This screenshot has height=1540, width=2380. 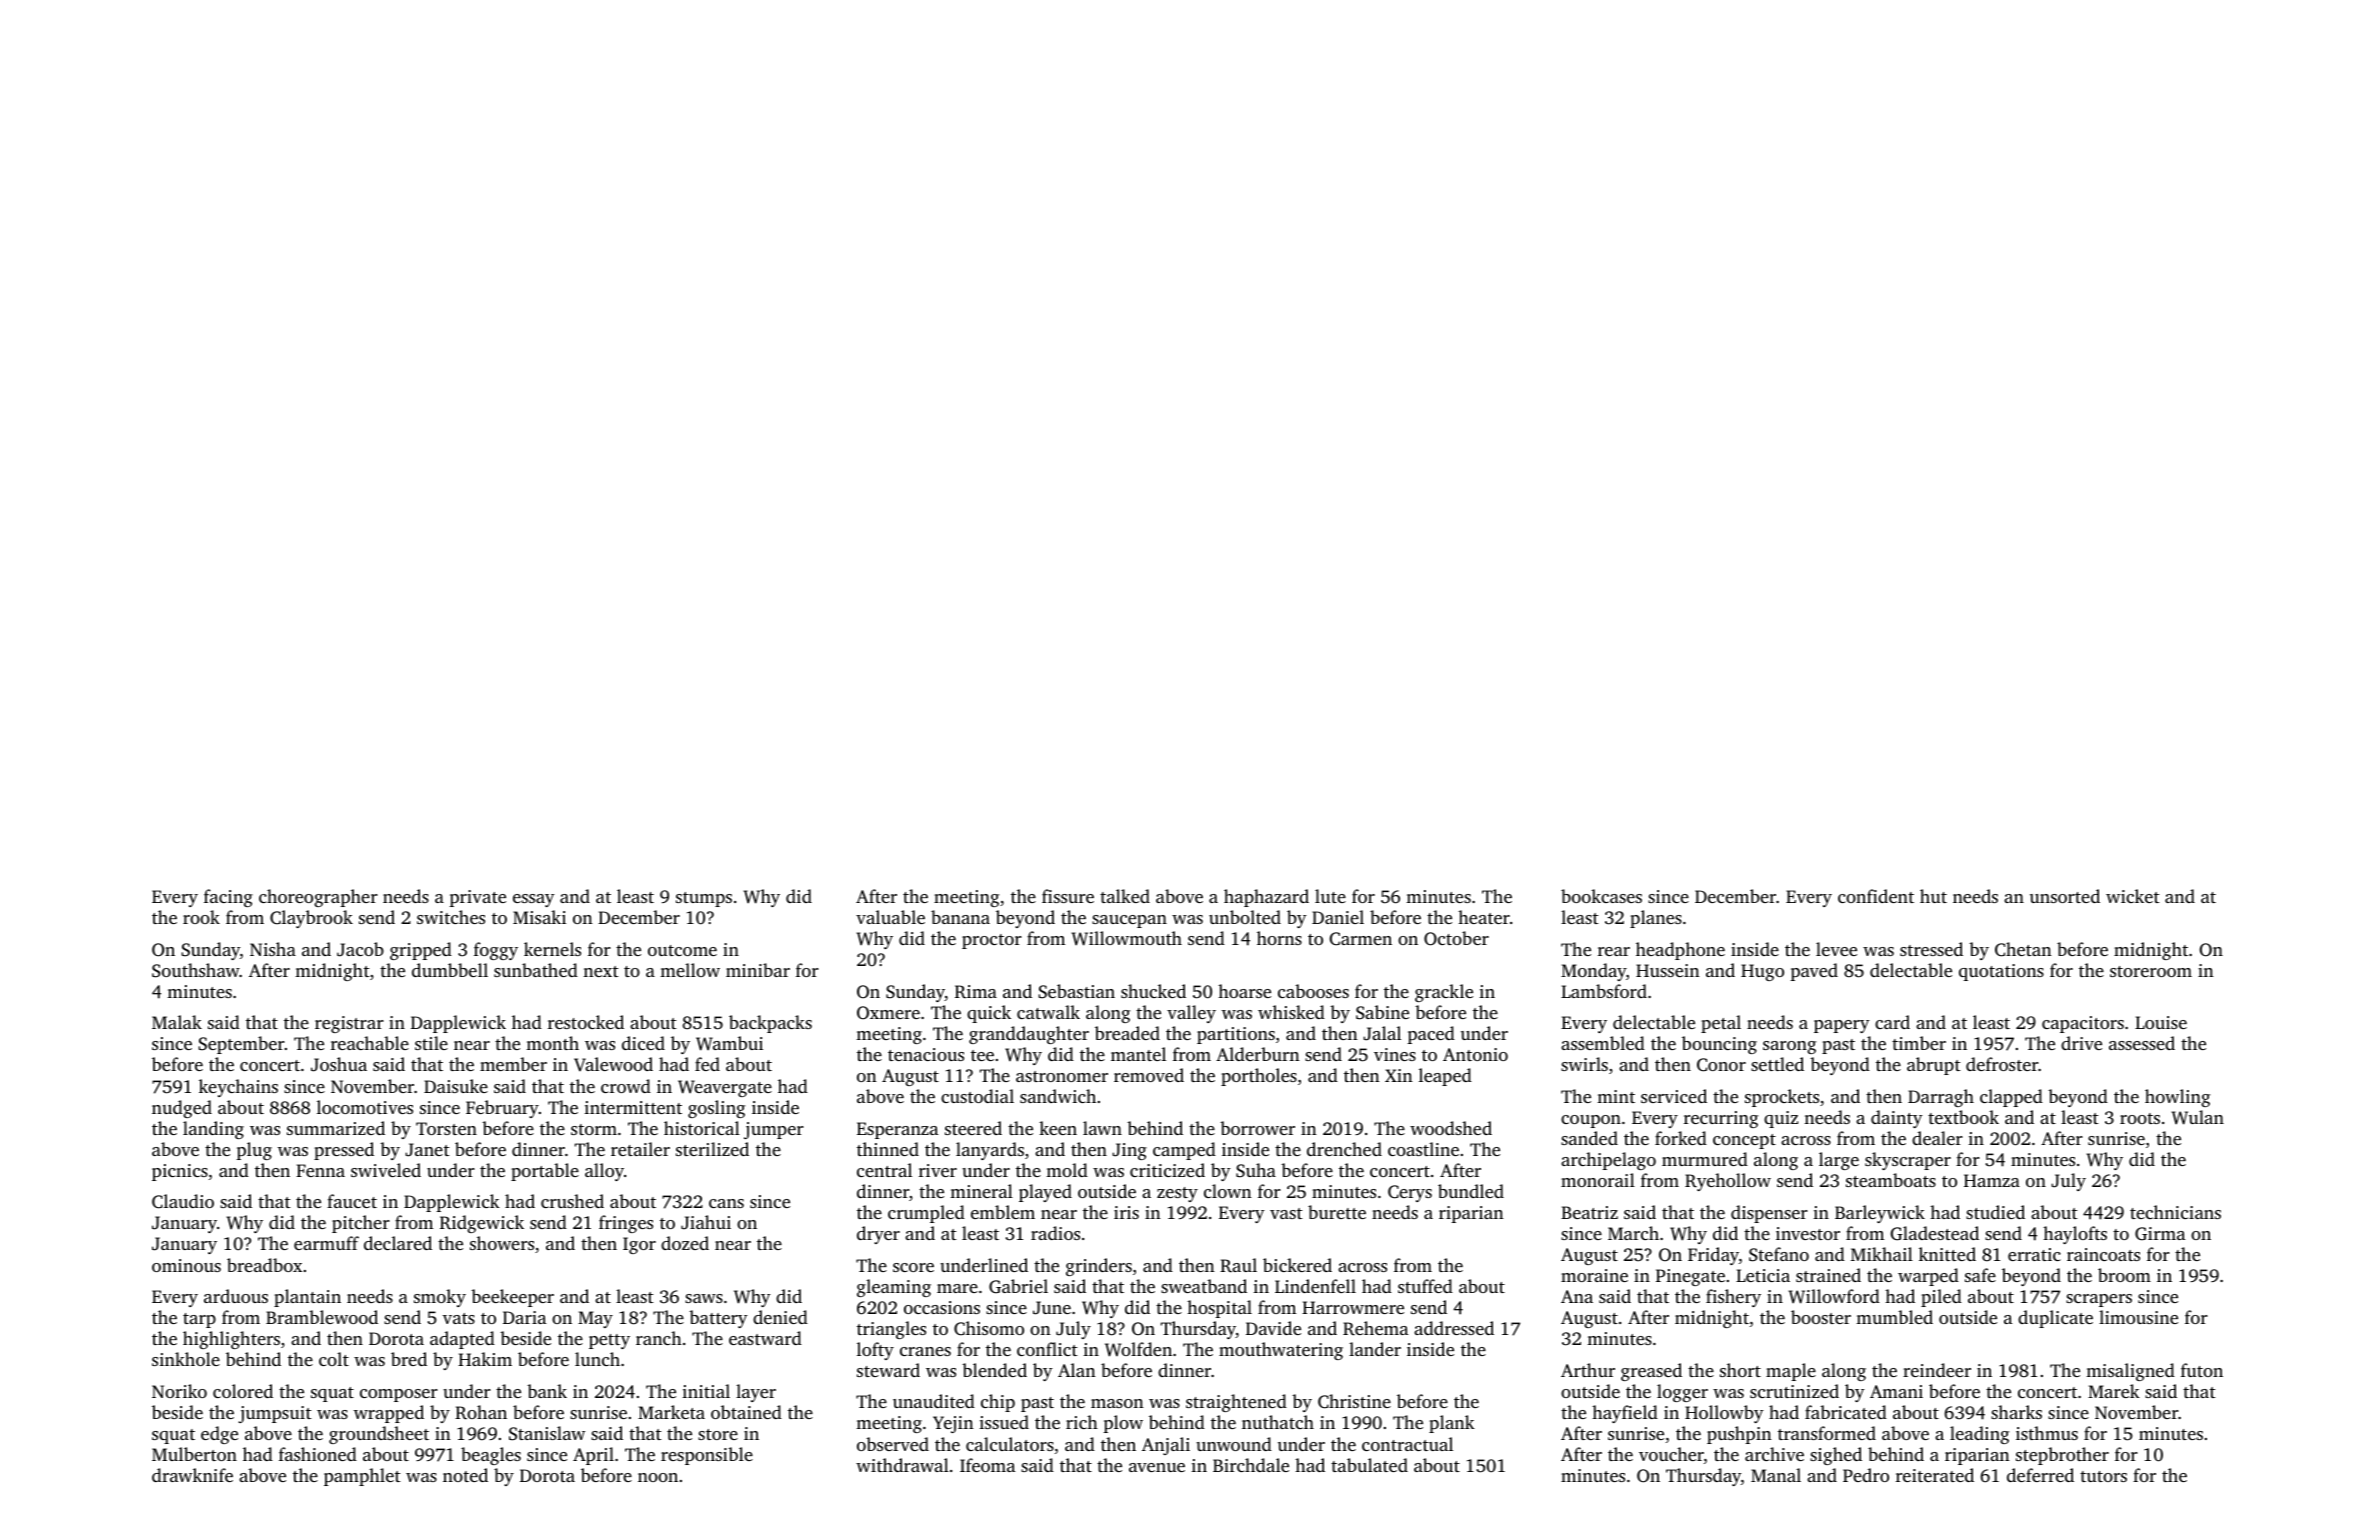 I want to click on Claudio, so click(x=183, y=1201).
